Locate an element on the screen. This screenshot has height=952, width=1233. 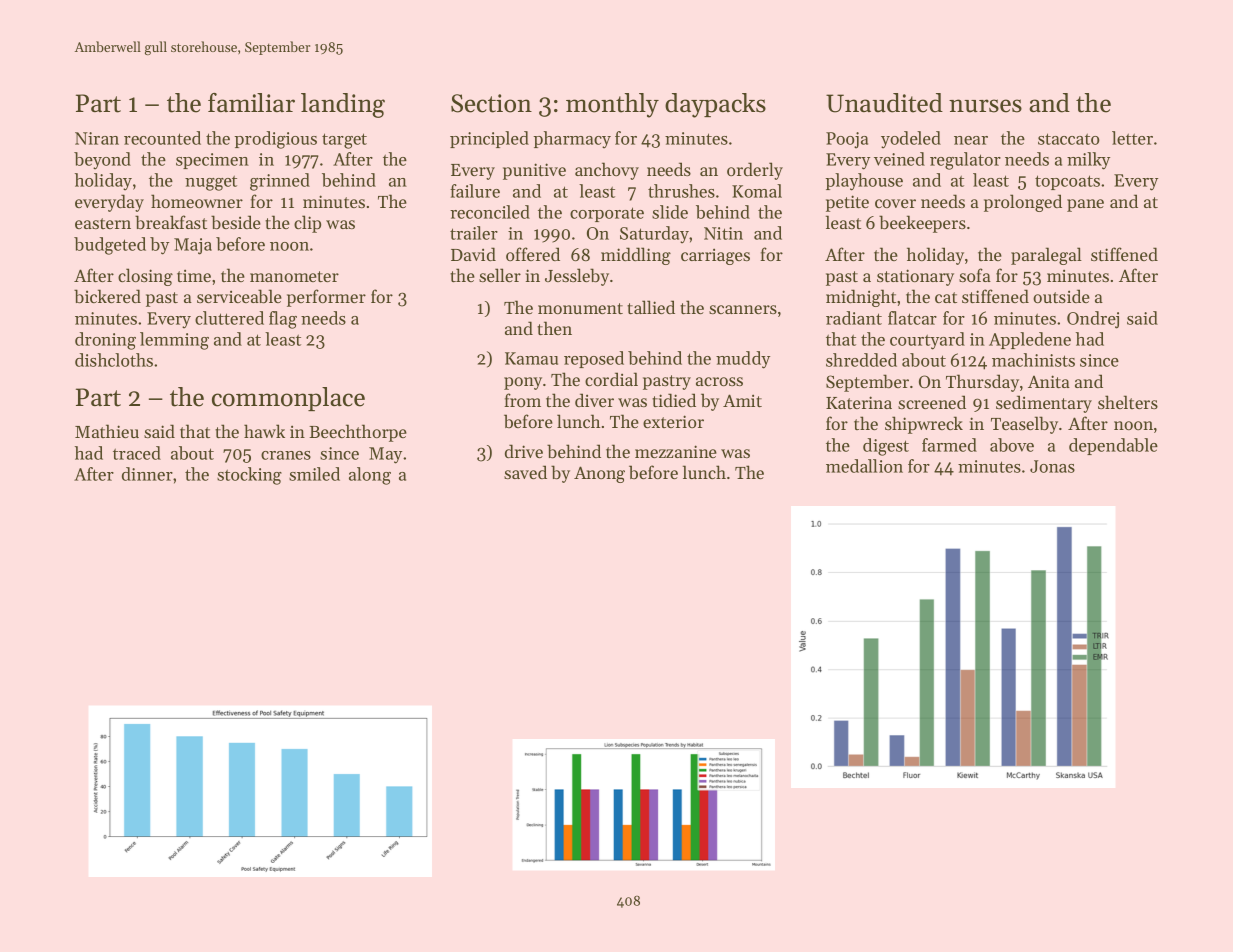
shelters is located at coordinates (1128, 402).
